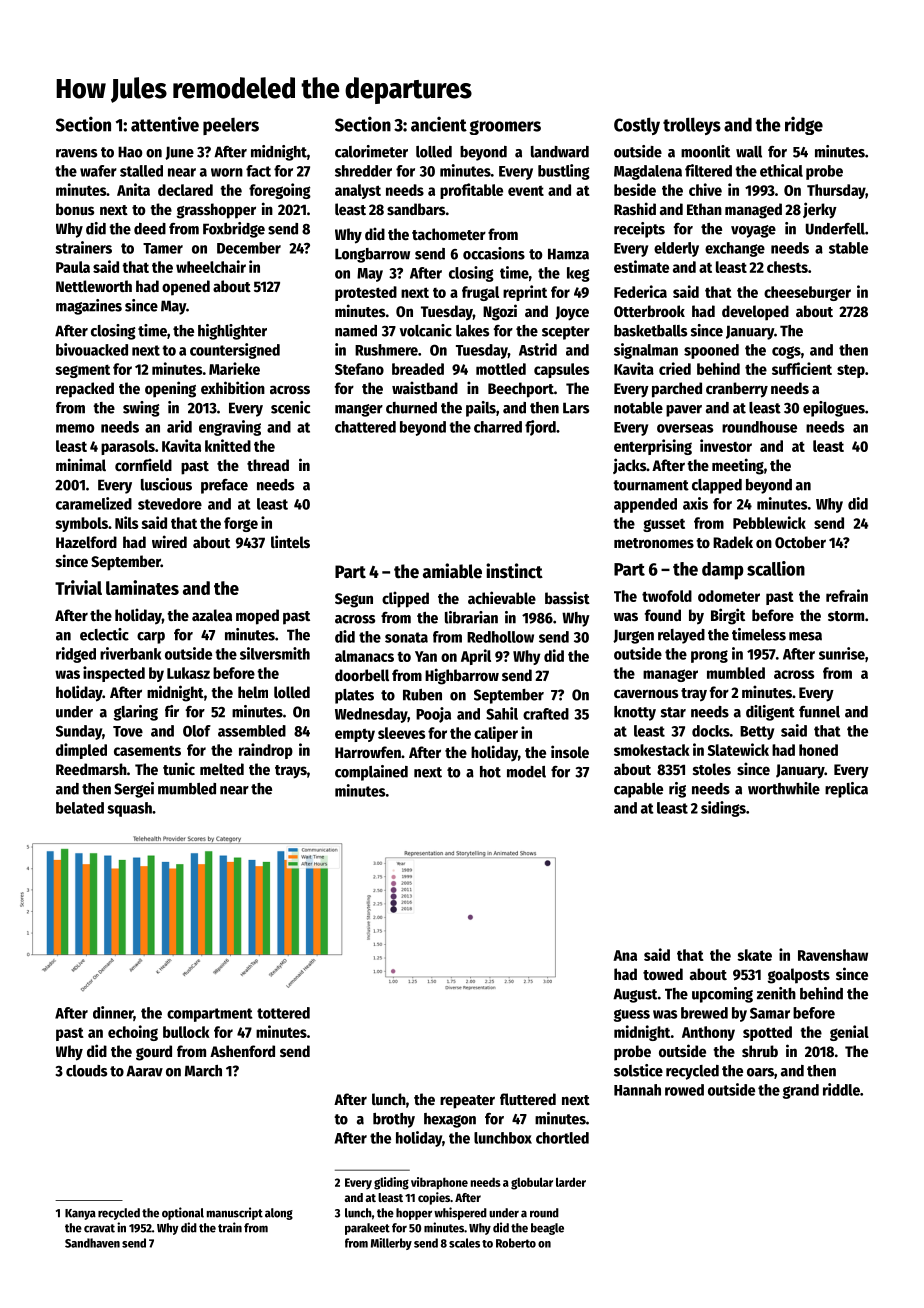  I want to click on voyage, so click(753, 231).
